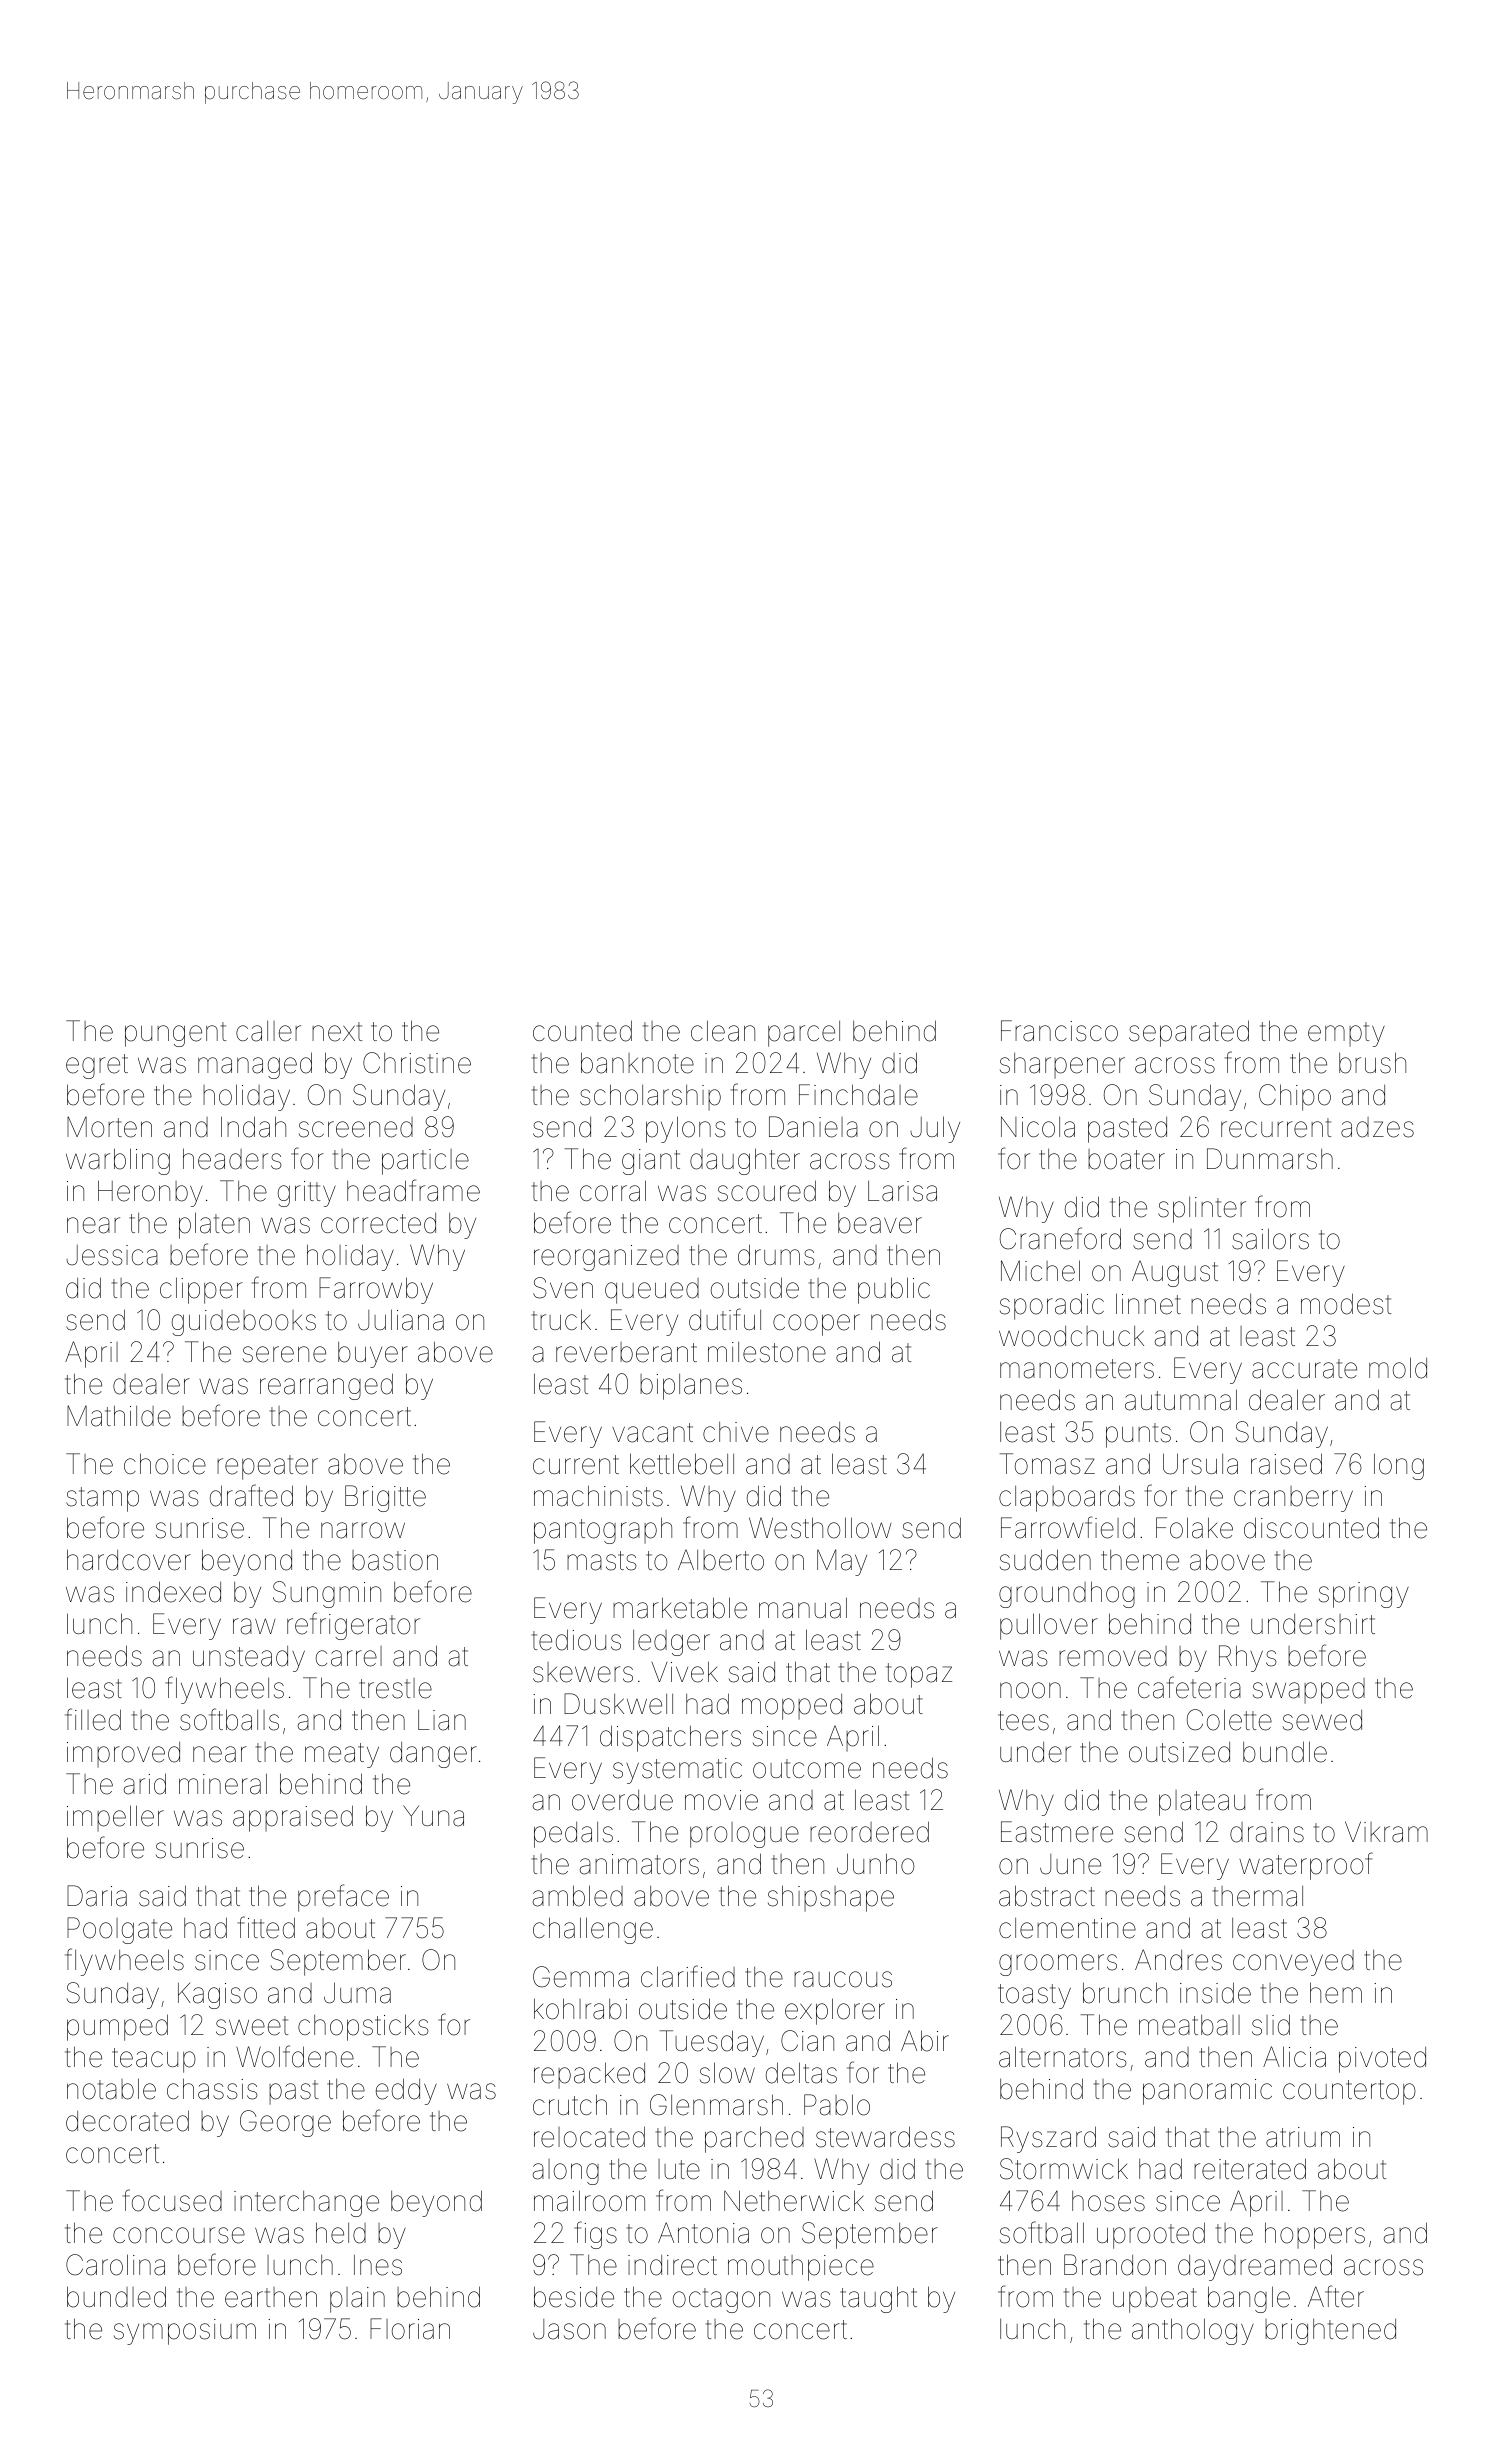 The height and width of the screenshot is (2464, 1496). What do you see at coordinates (1293, 1963) in the screenshot?
I see `conveyed` at bounding box center [1293, 1963].
